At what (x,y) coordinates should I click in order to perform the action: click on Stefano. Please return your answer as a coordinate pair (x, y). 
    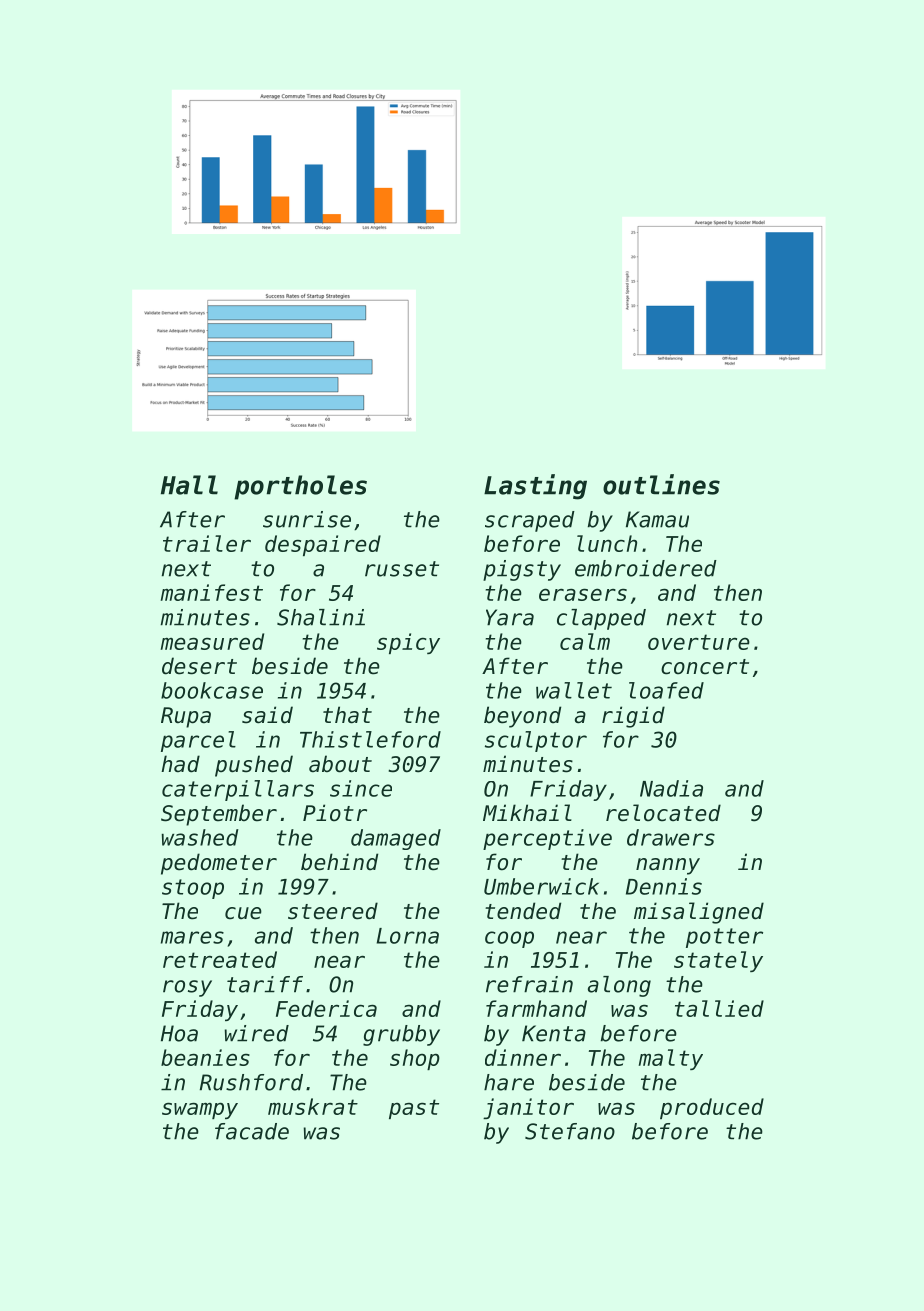
    Looking at the image, I should click on (570, 1131).
